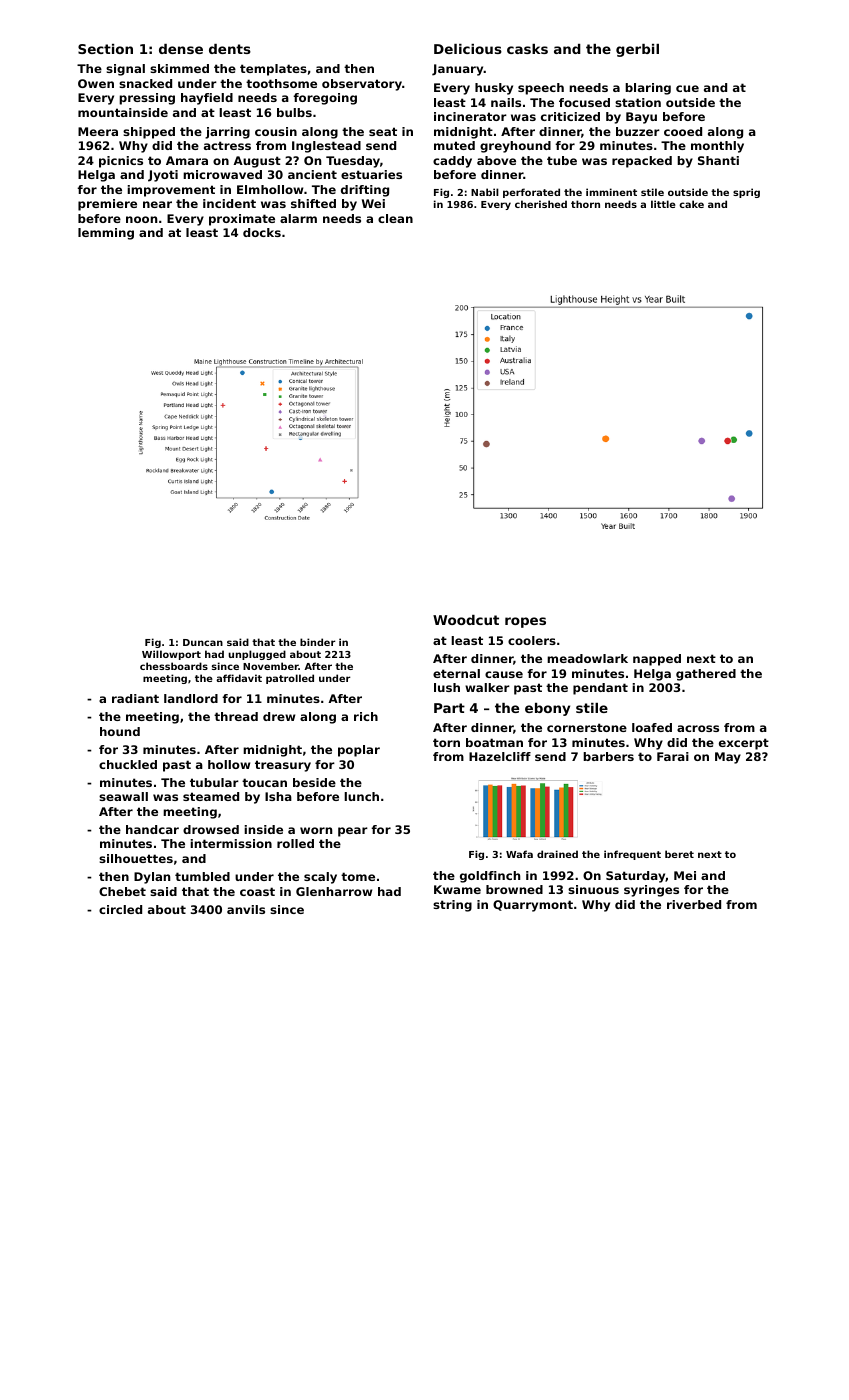 This screenshot has height=1400, width=849. I want to click on excerpt, so click(744, 744).
